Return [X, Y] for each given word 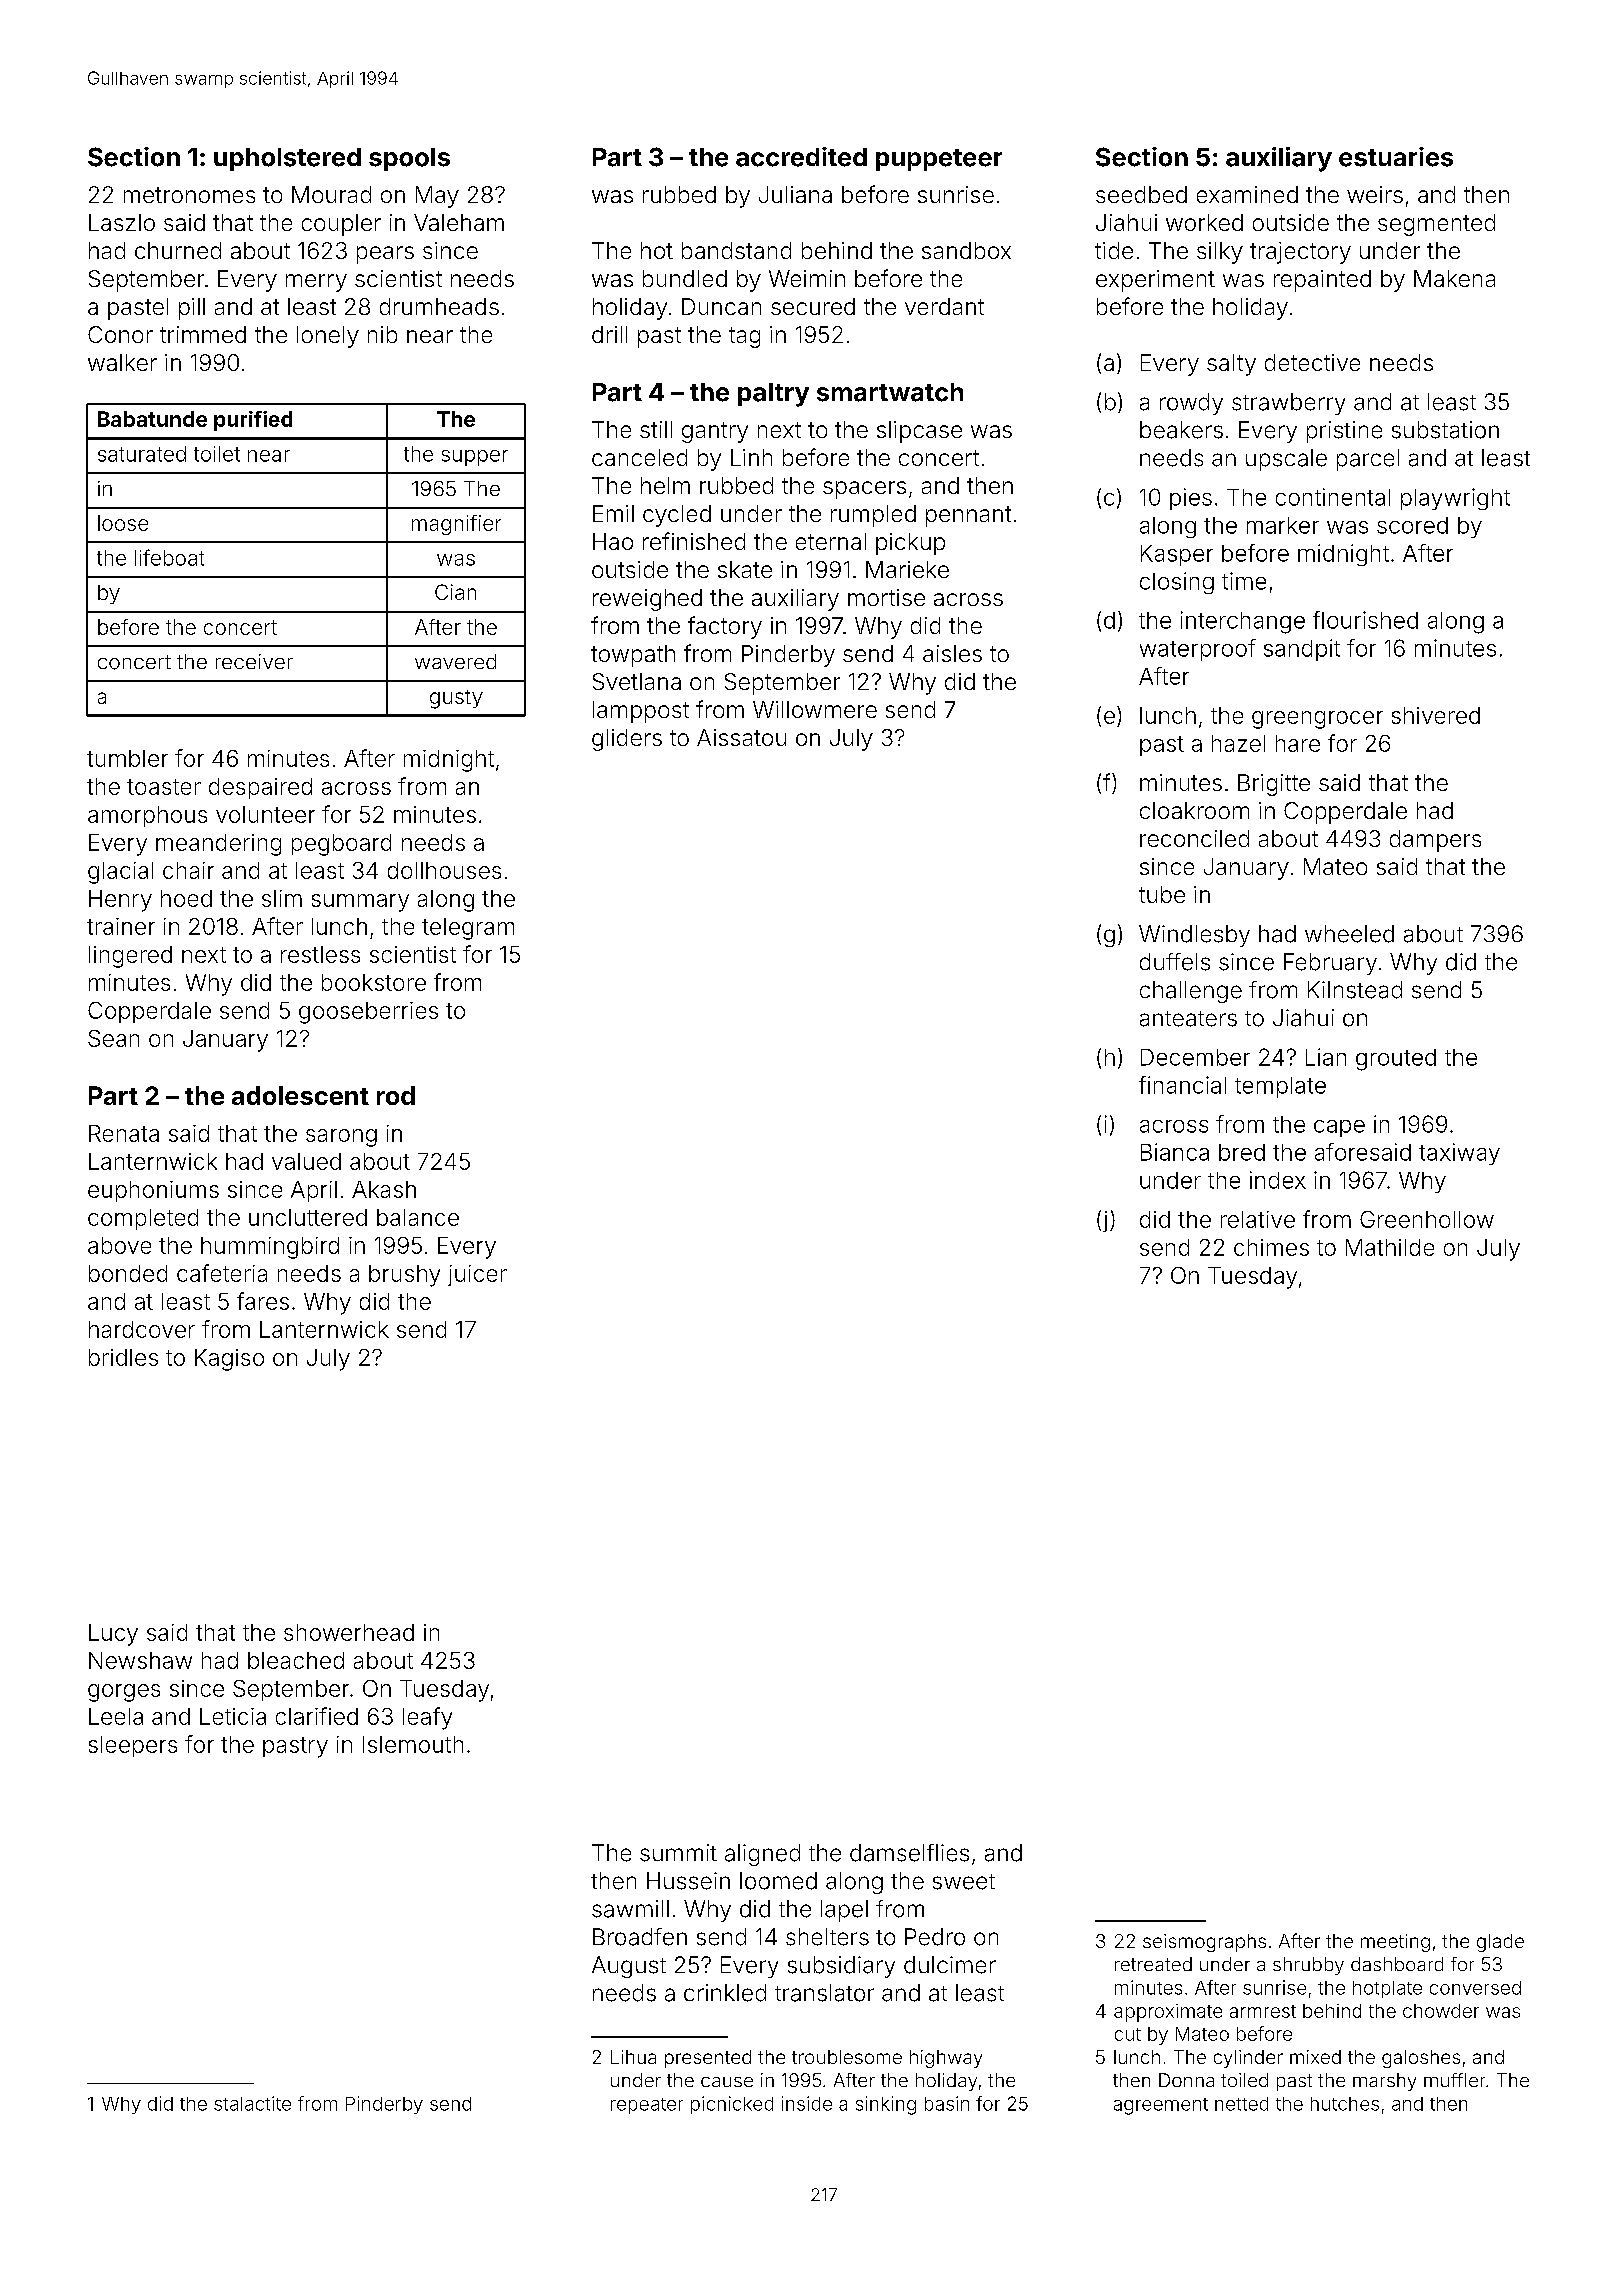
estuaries [1396, 157]
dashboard [1397, 1964]
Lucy [113, 1635]
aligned [762, 1855]
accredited [801, 157]
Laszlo [122, 222]
